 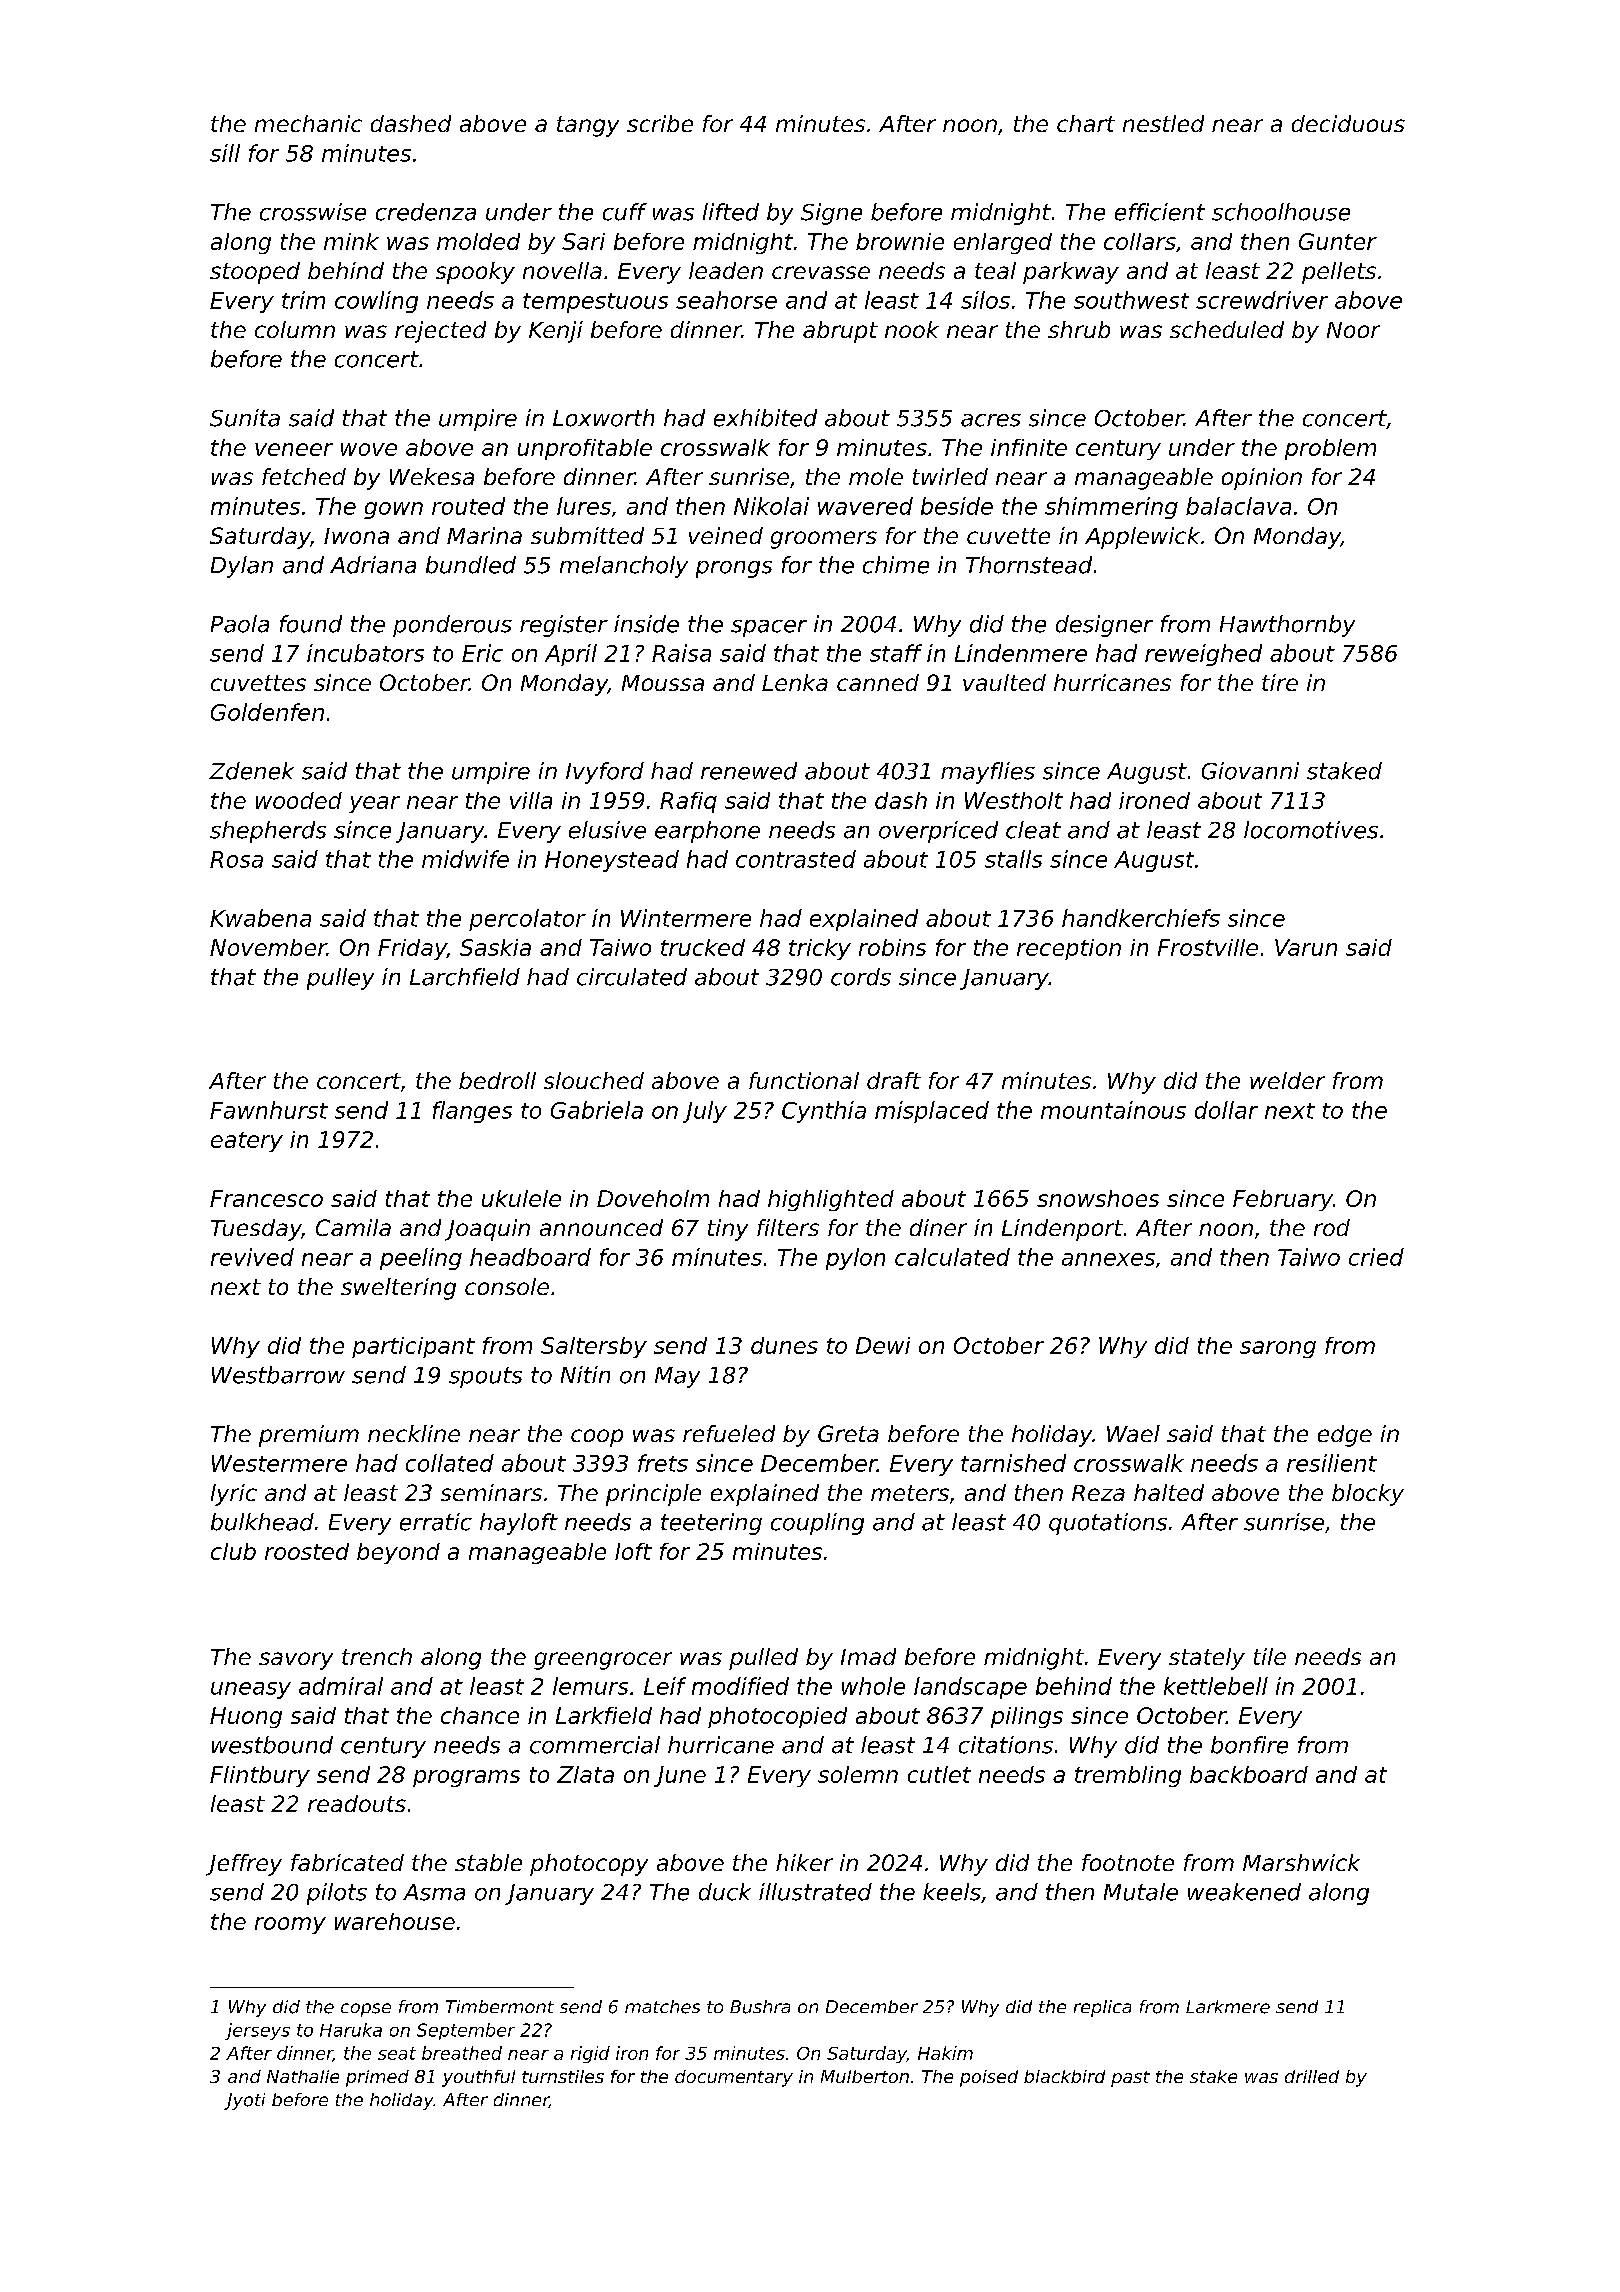 What do you see at coordinates (1108, 1259) in the image?
I see `annexes` at bounding box center [1108, 1259].
